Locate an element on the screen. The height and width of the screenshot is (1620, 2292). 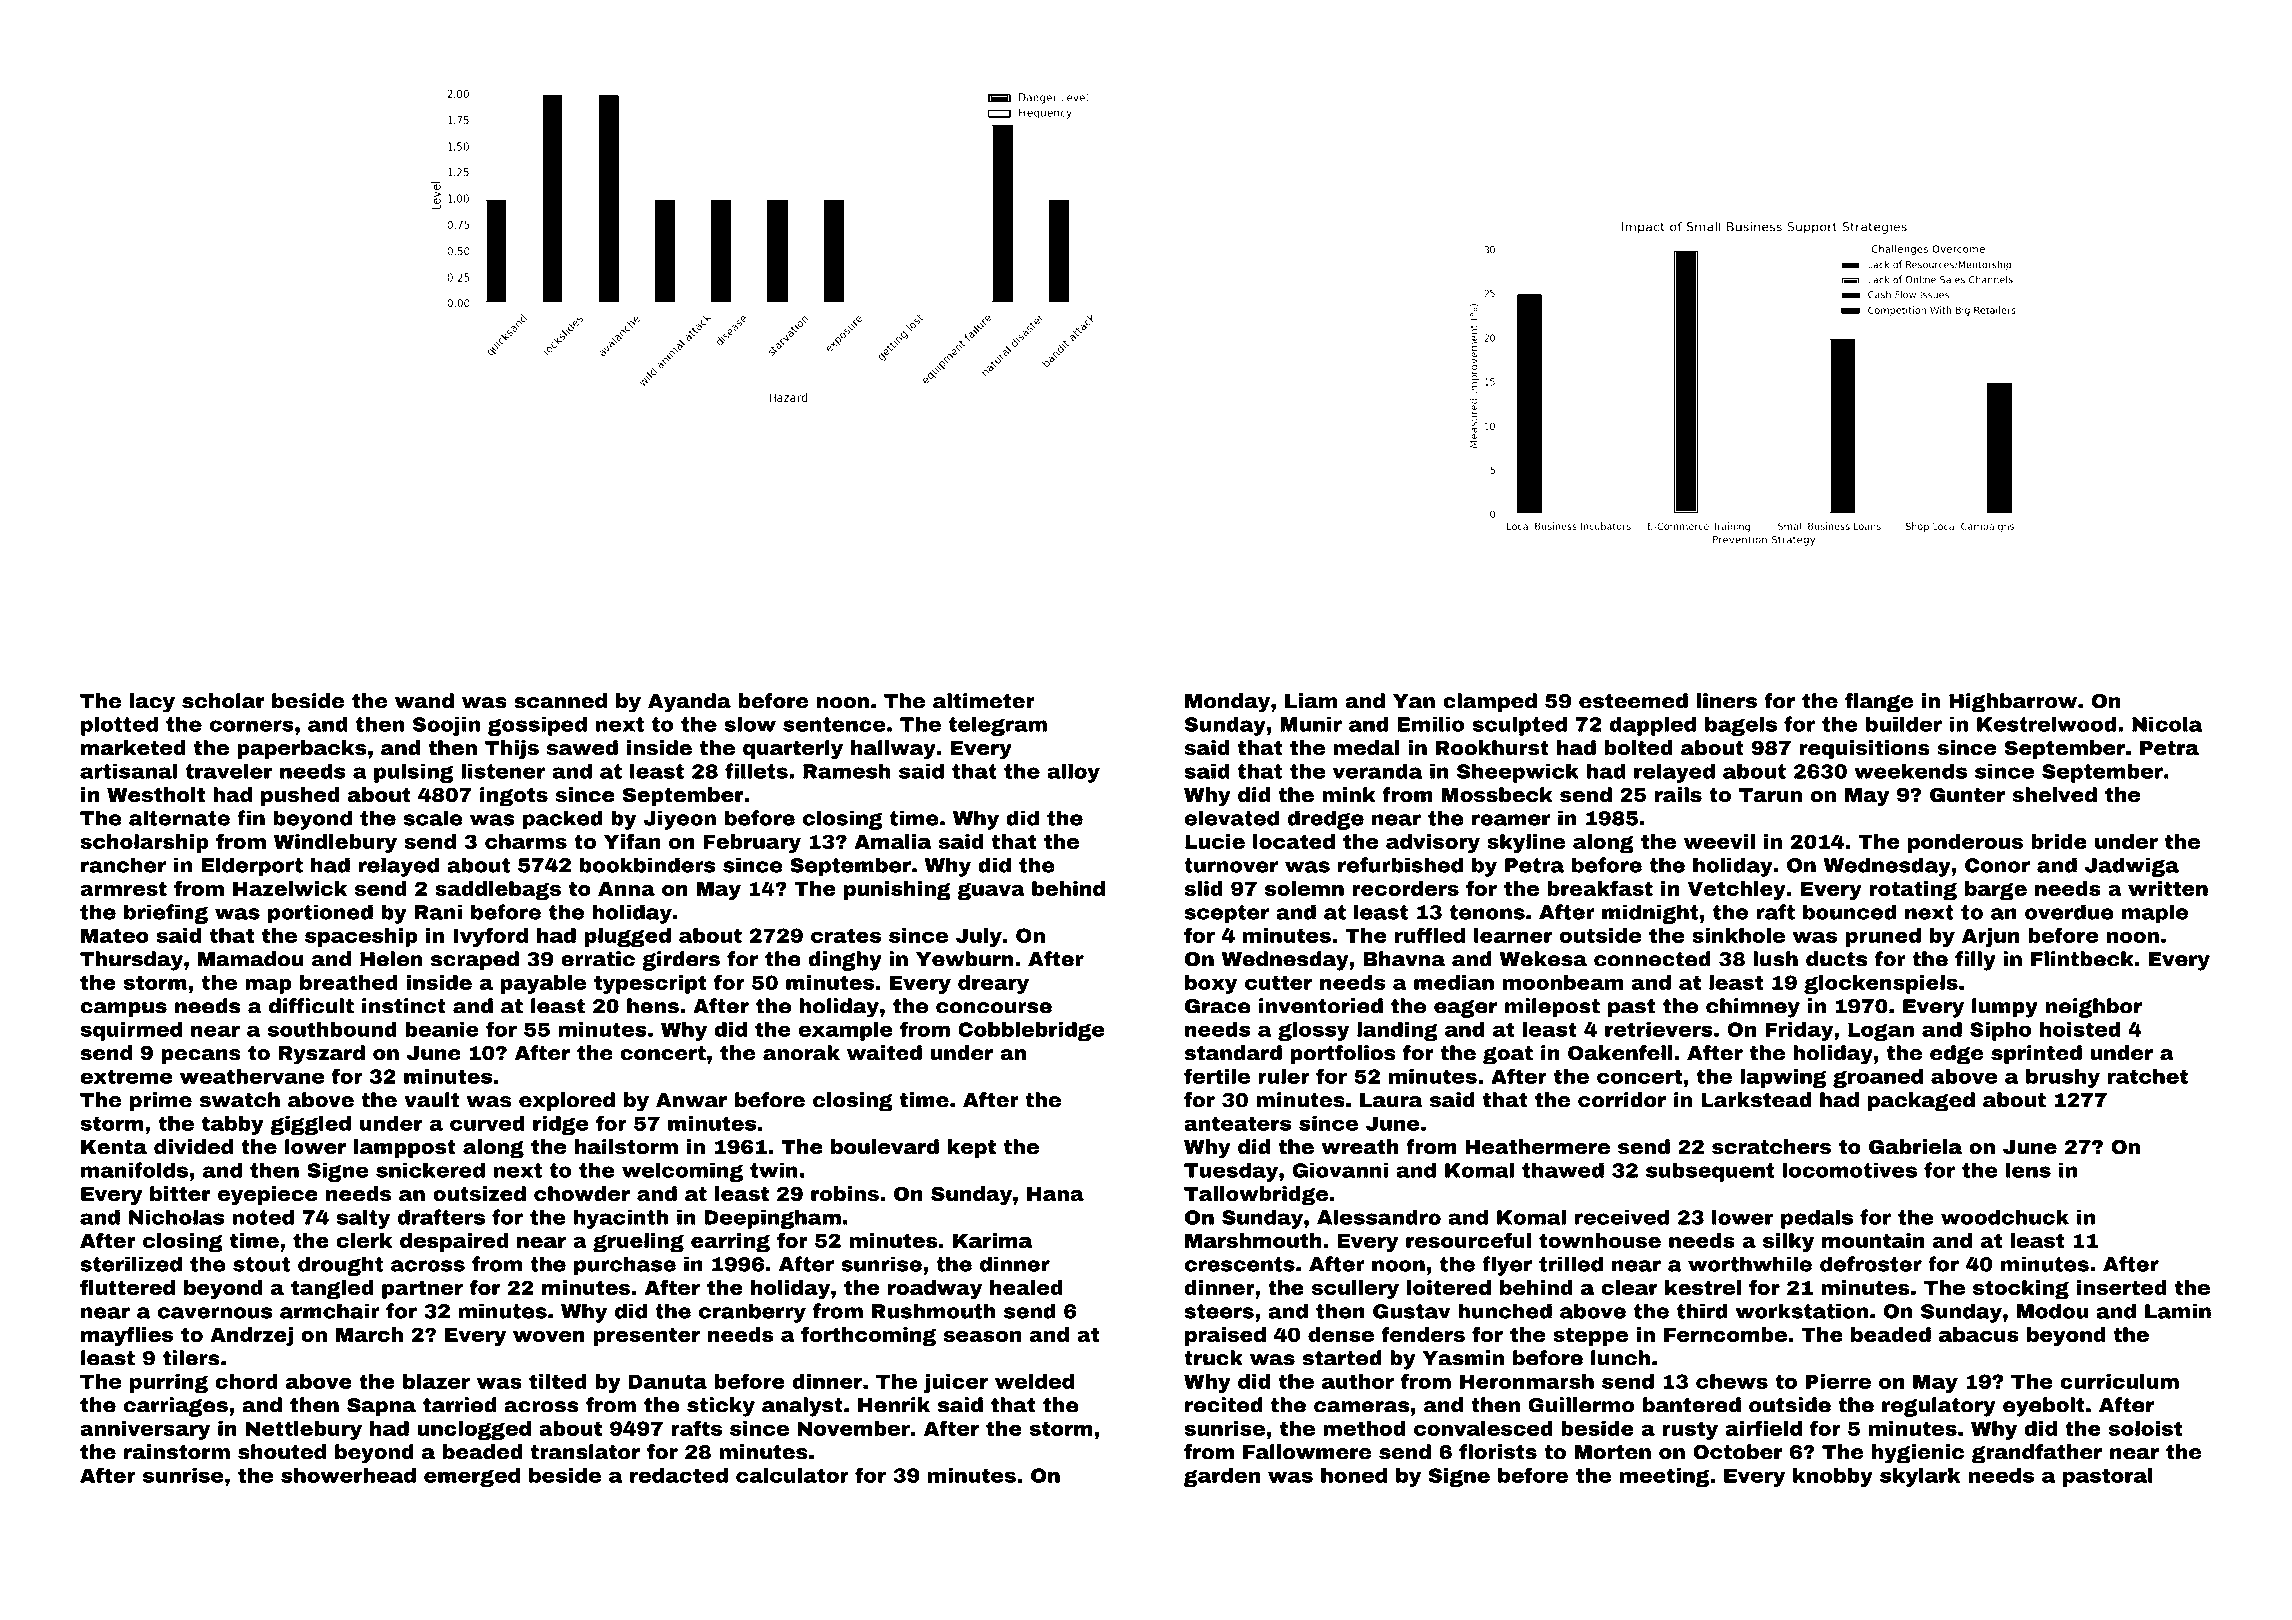
Rani is located at coordinates (438, 912).
